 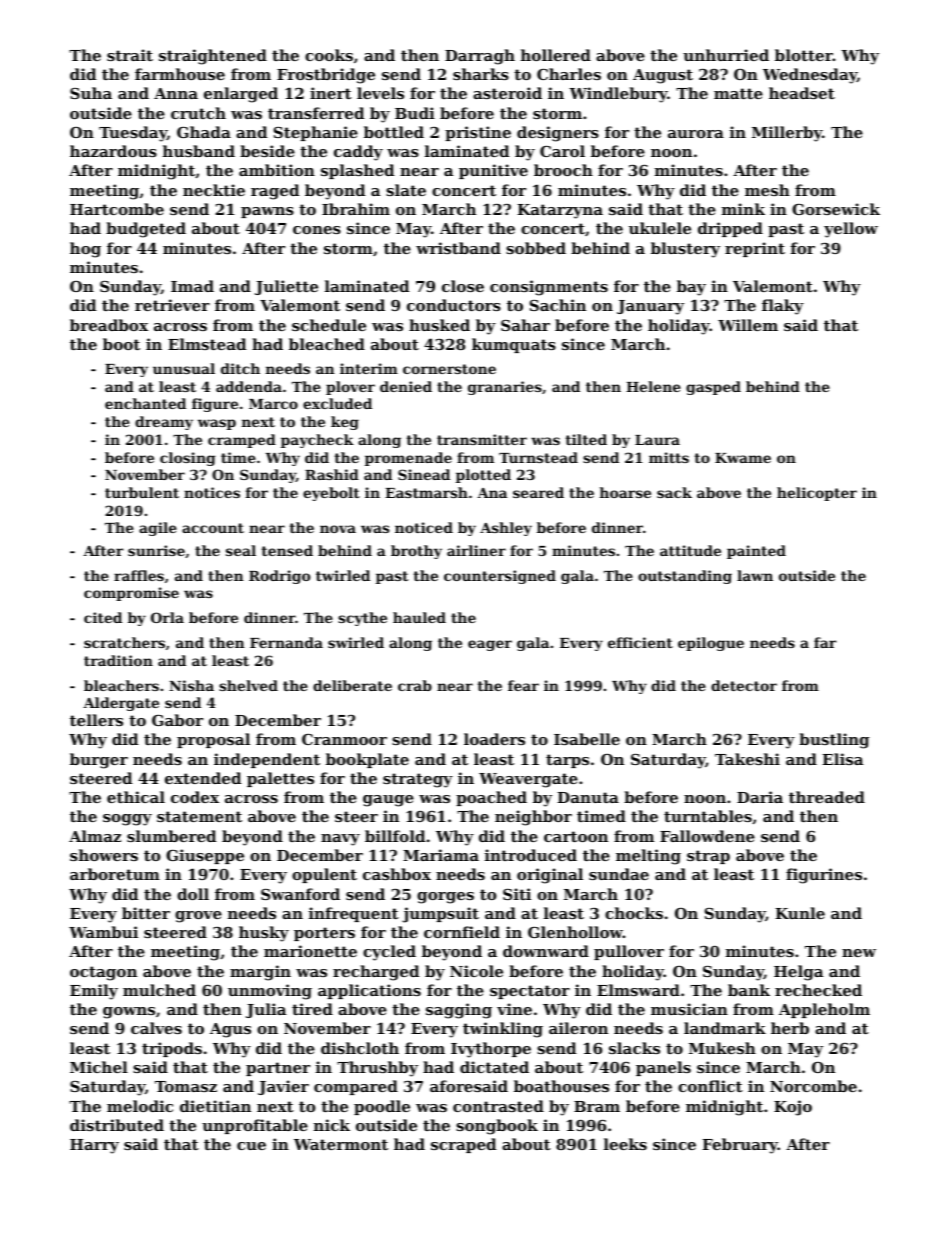 I want to click on scraped, so click(x=463, y=1145).
